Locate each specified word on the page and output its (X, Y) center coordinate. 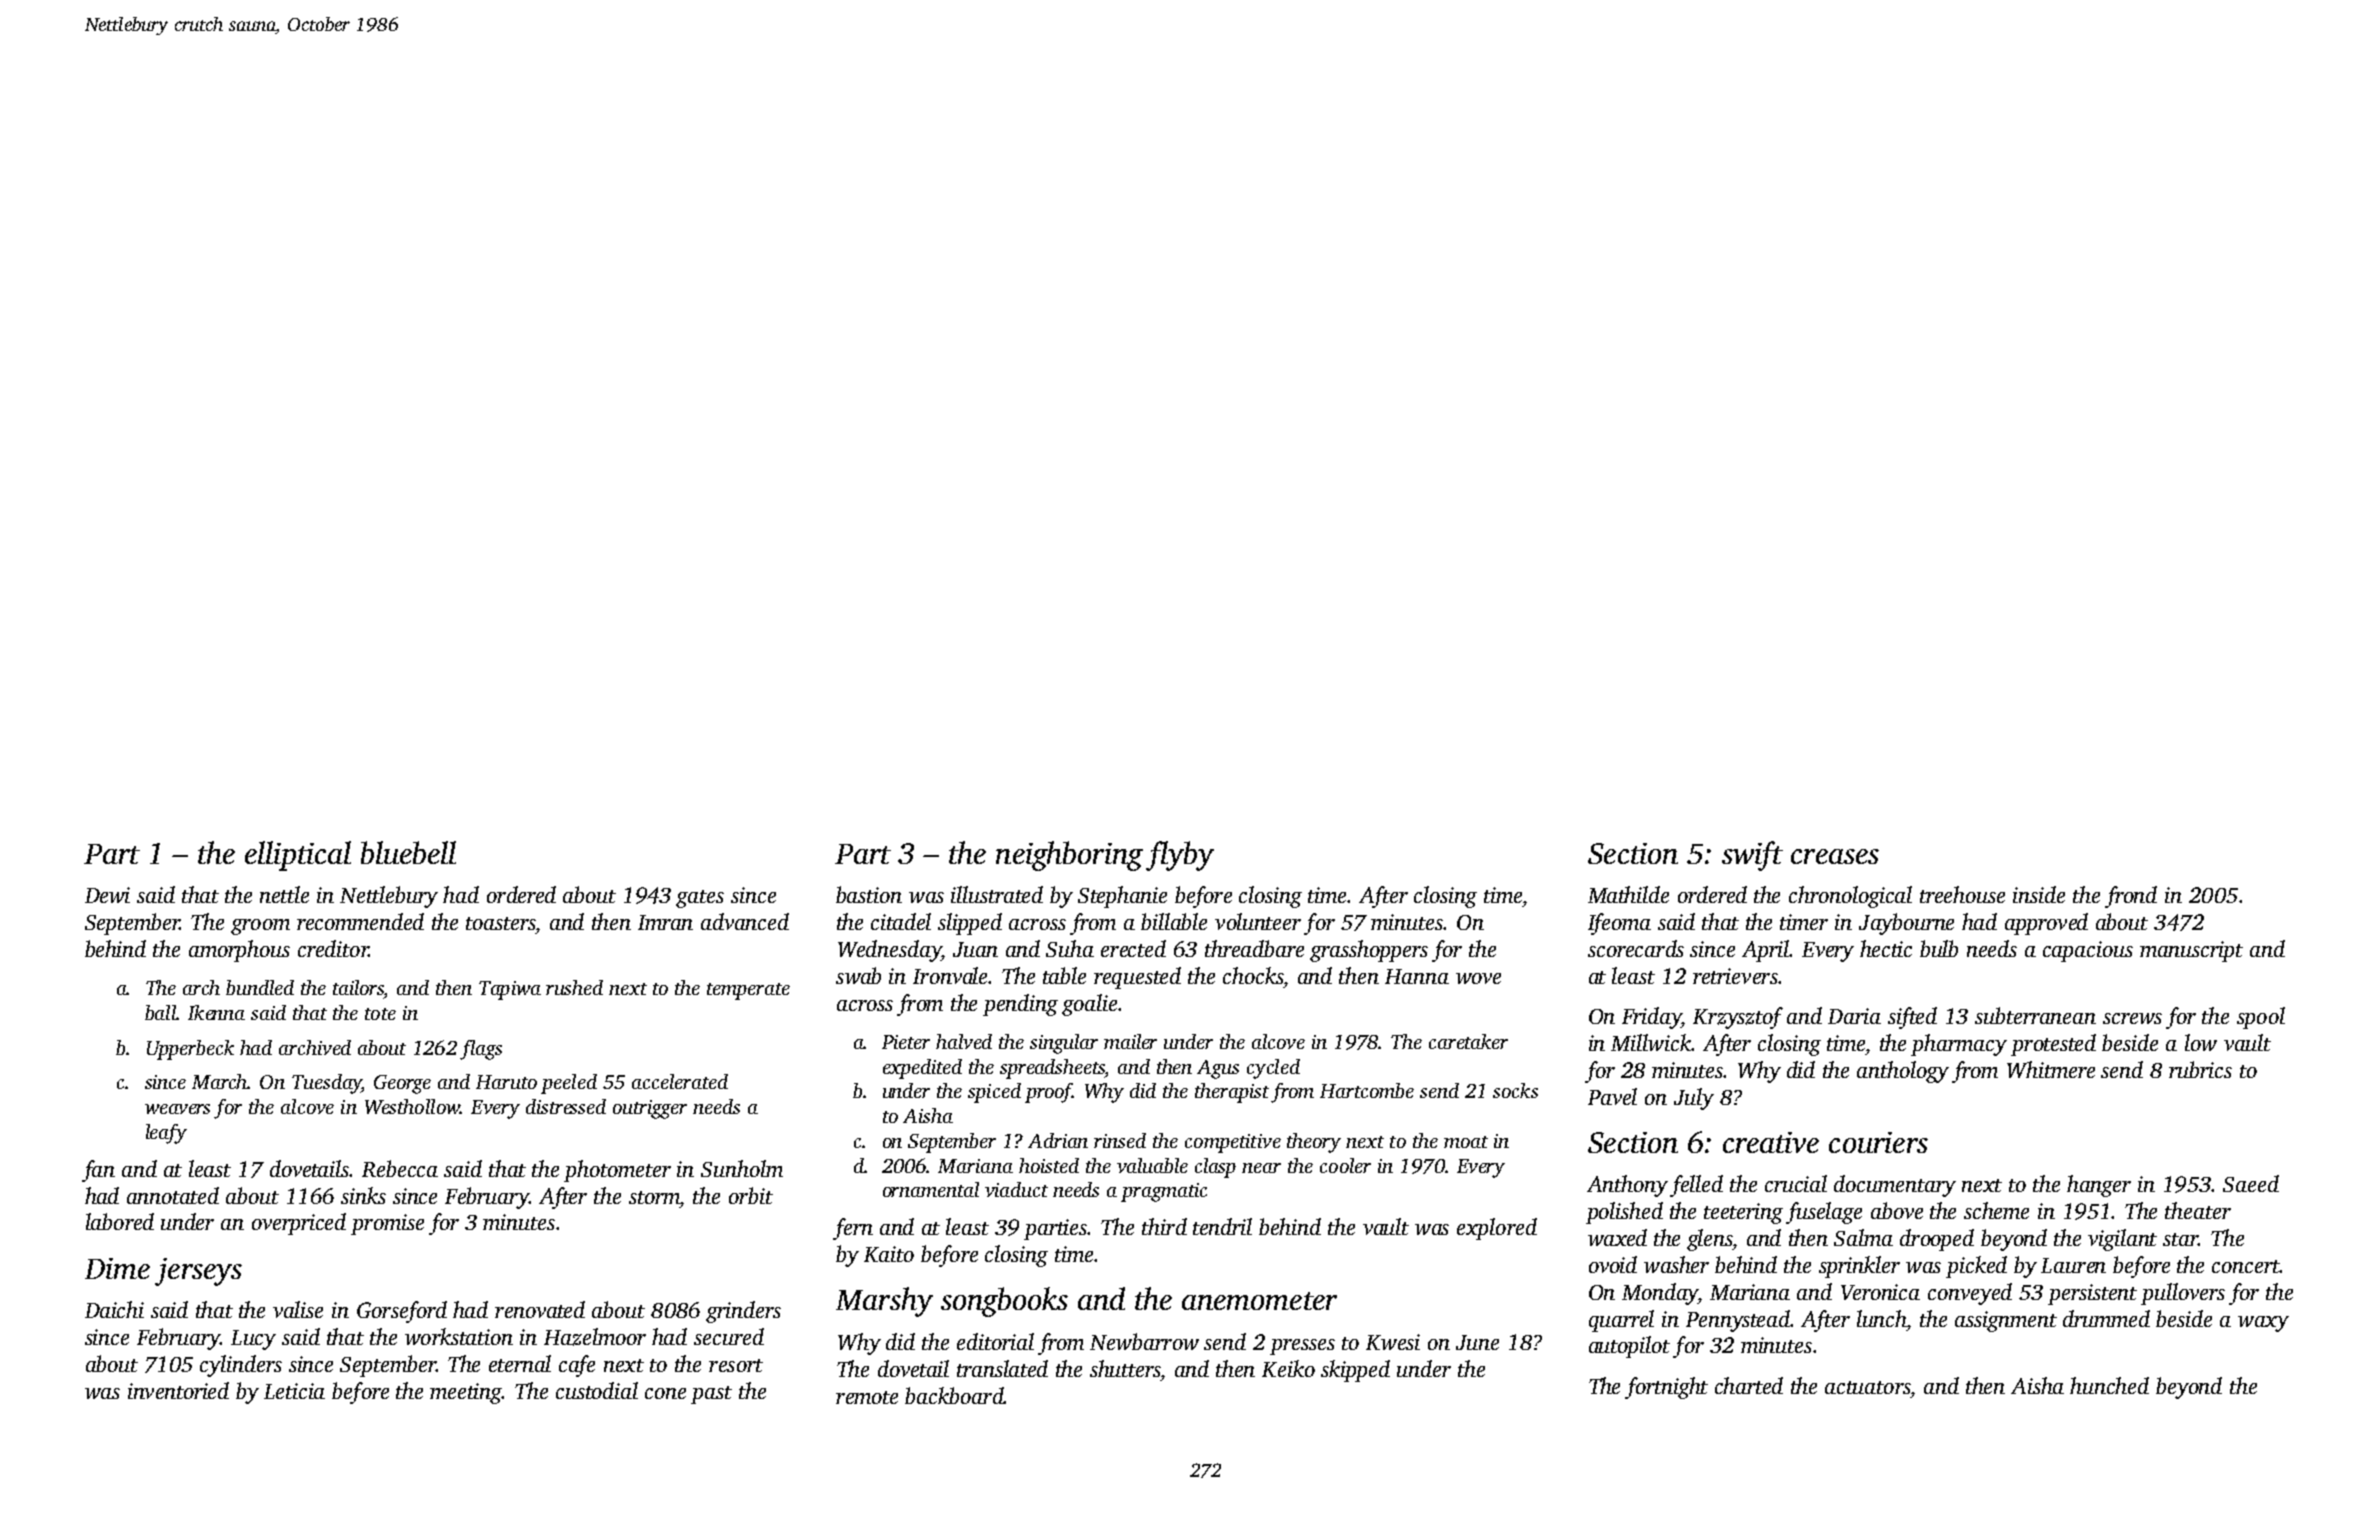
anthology (1903, 1072)
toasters (501, 923)
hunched (2109, 1385)
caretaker (1468, 1041)
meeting (466, 1393)
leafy (166, 1134)
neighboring (1069, 856)
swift (1752, 856)
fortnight (1666, 1388)
